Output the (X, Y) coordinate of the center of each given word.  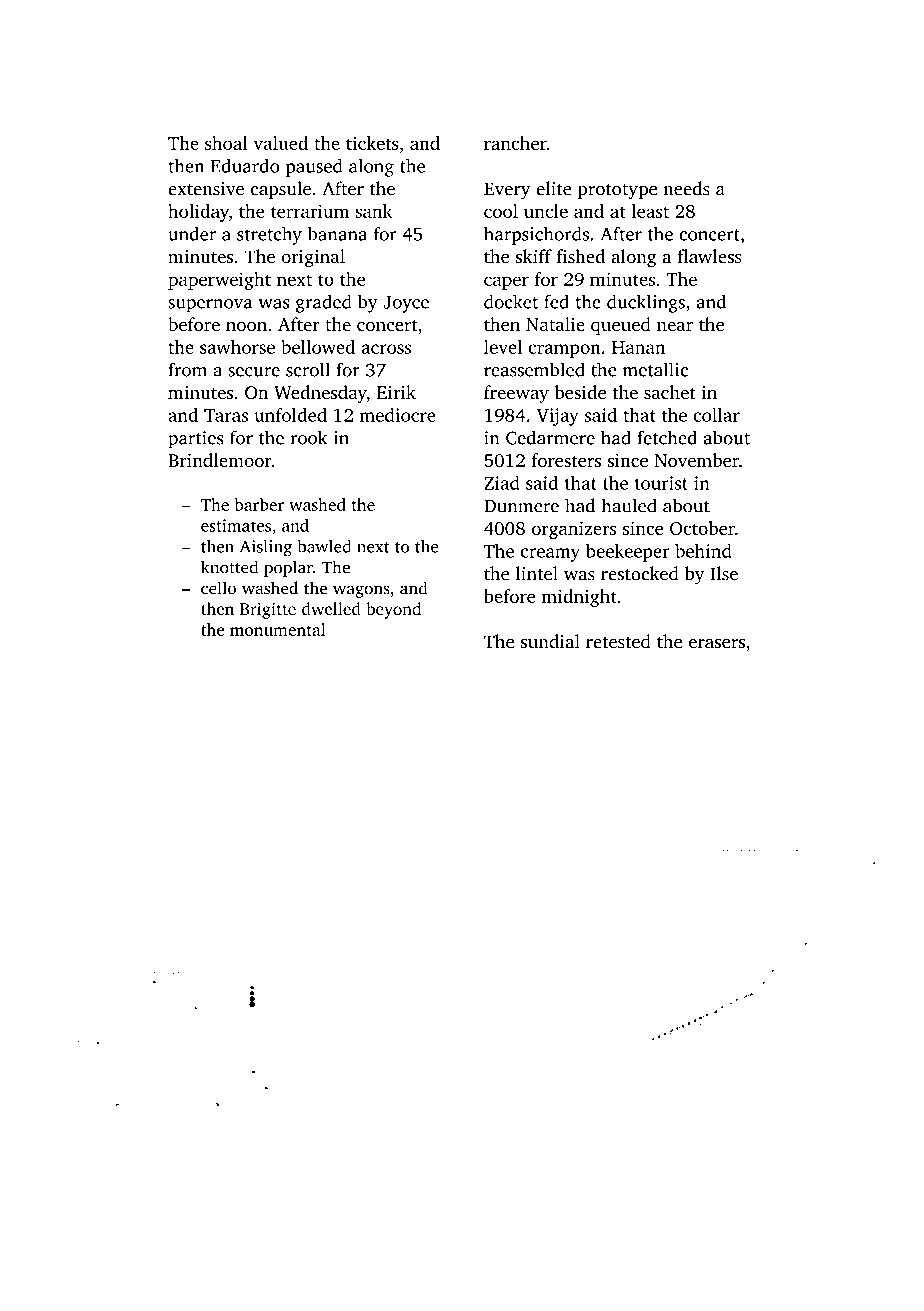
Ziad (502, 483)
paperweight (219, 281)
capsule (281, 190)
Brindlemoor (220, 460)
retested (618, 641)
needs (686, 188)
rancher (515, 143)
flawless (709, 256)
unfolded (290, 415)
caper (506, 283)
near (675, 326)
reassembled (534, 369)
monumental (278, 629)
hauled (629, 505)
